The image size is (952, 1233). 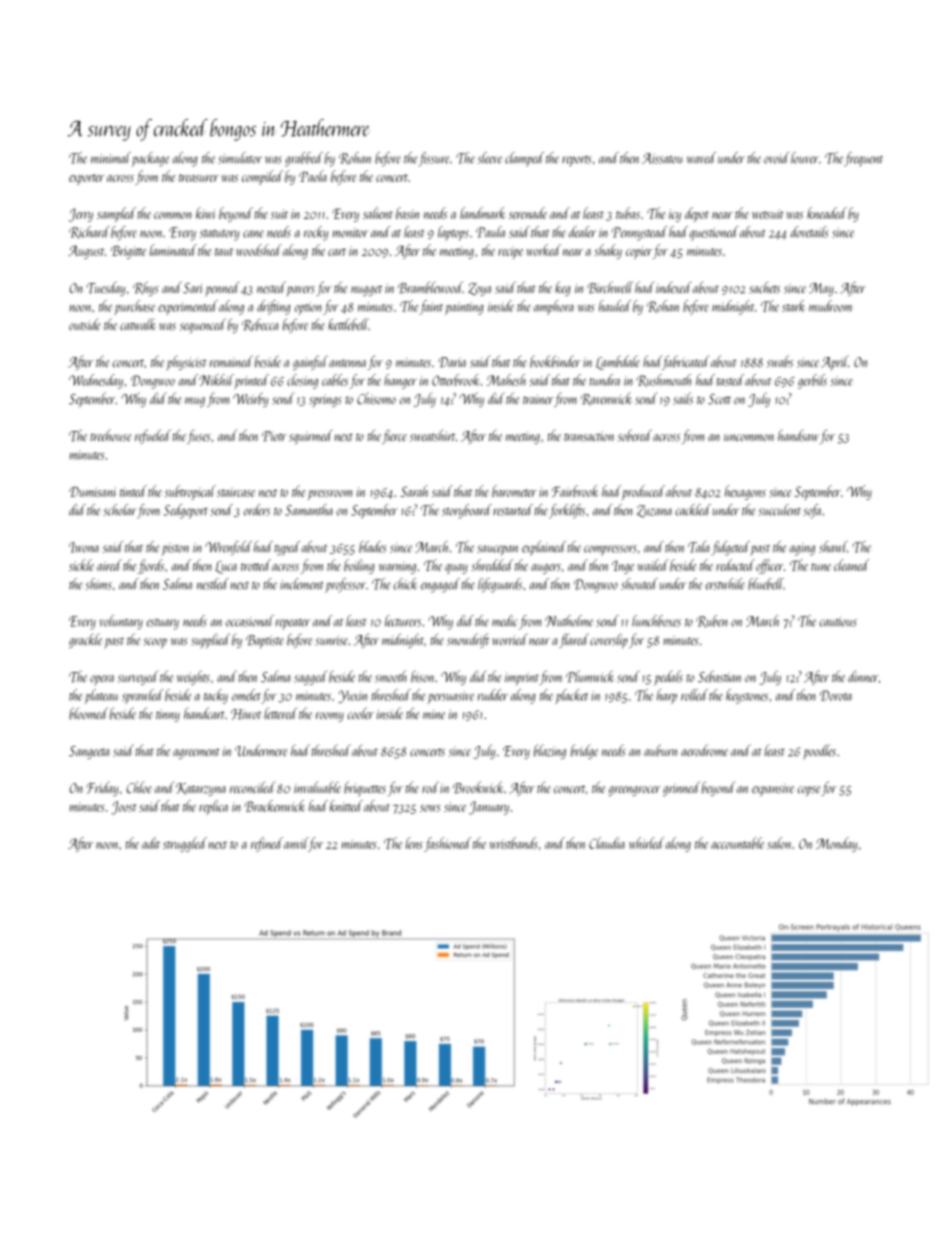 What do you see at coordinates (812, 381) in the page?
I see `gerbils` at bounding box center [812, 381].
